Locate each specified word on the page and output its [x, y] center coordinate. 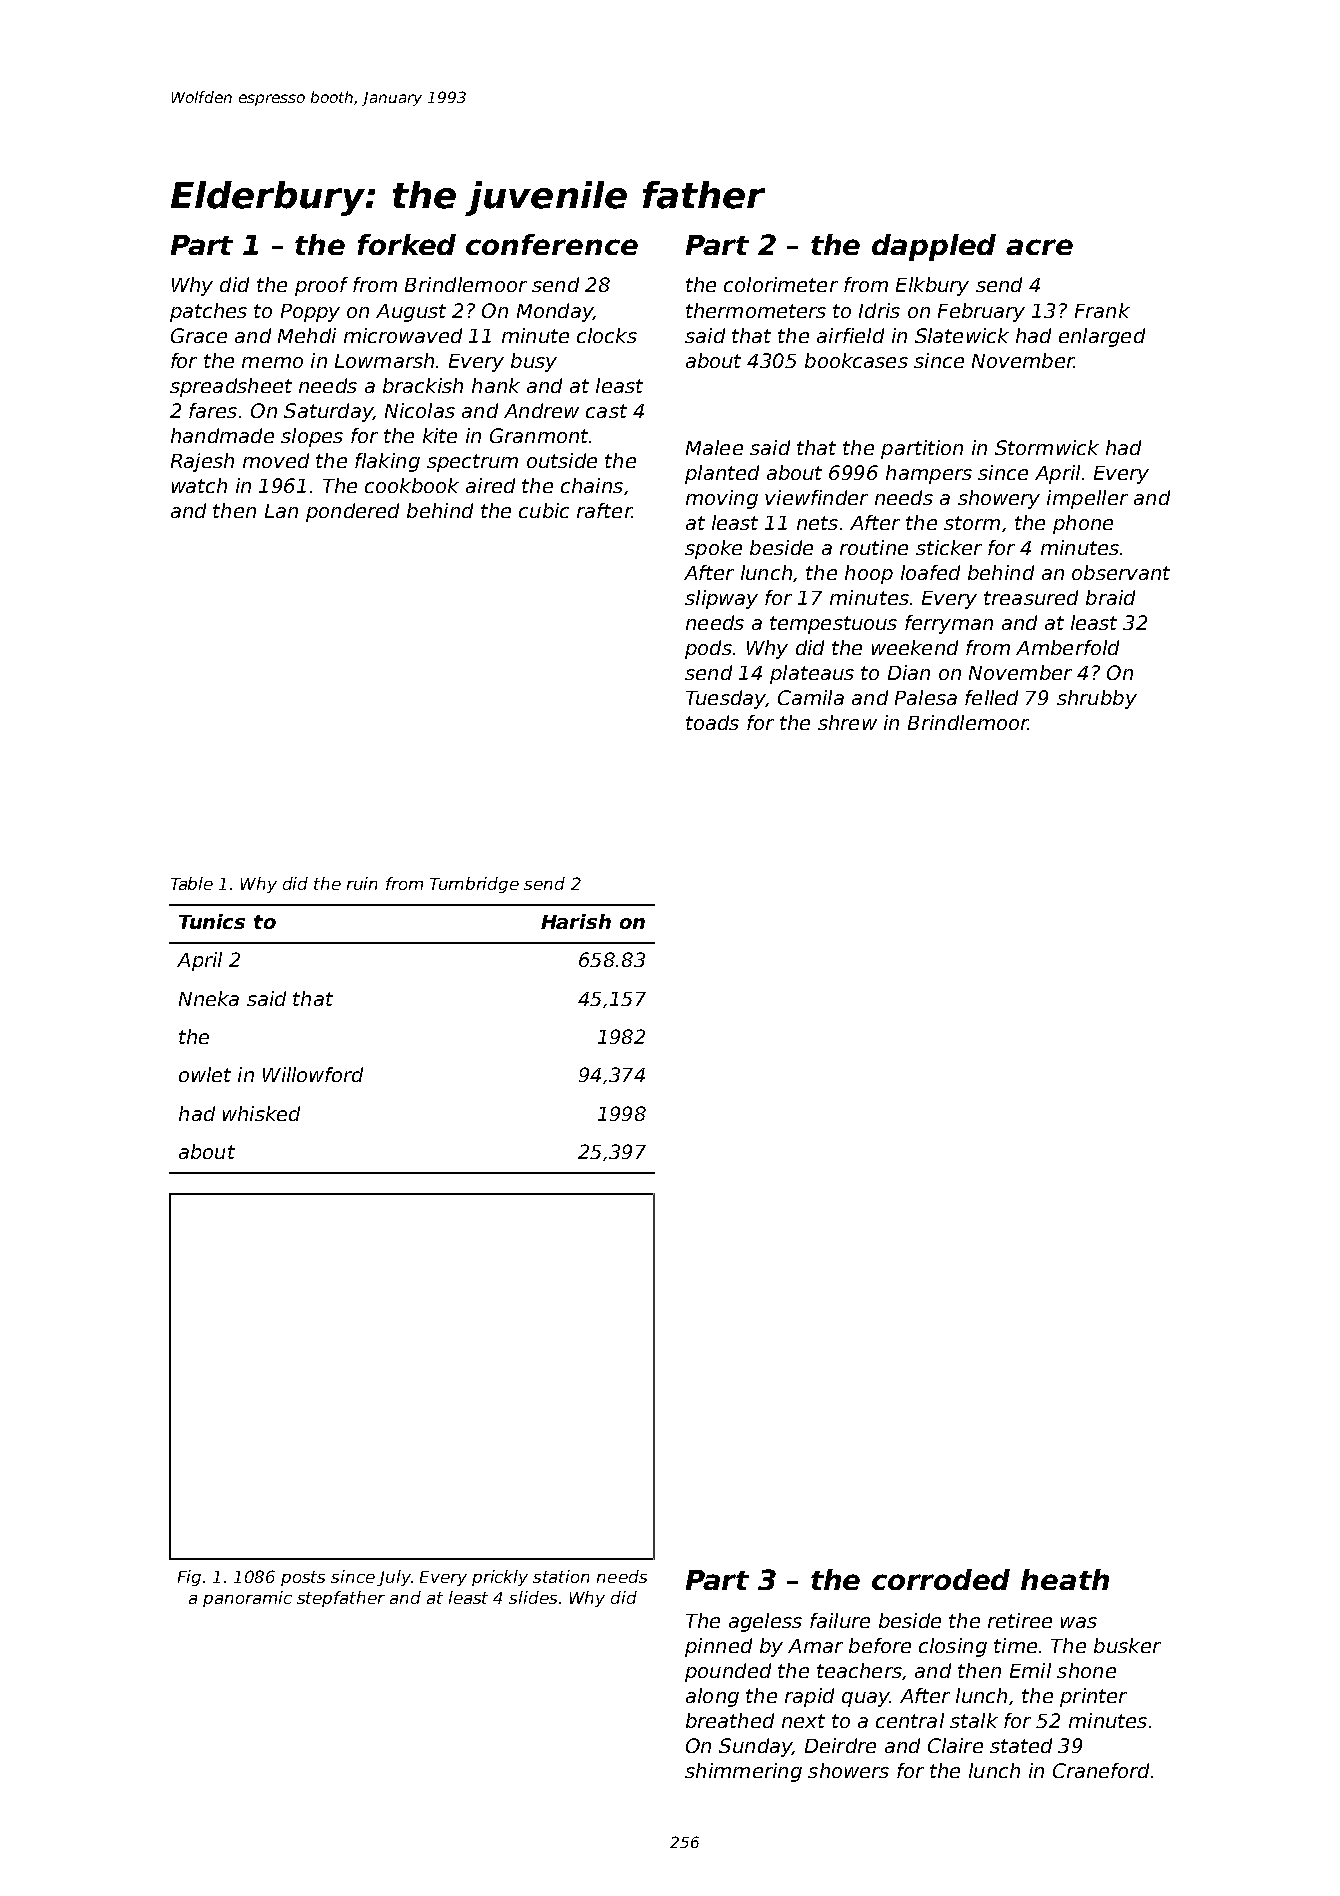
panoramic [247, 1599]
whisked [261, 1113]
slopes [312, 437]
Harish [576, 921]
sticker [949, 547]
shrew [847, 722]
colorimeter [781, 284]
